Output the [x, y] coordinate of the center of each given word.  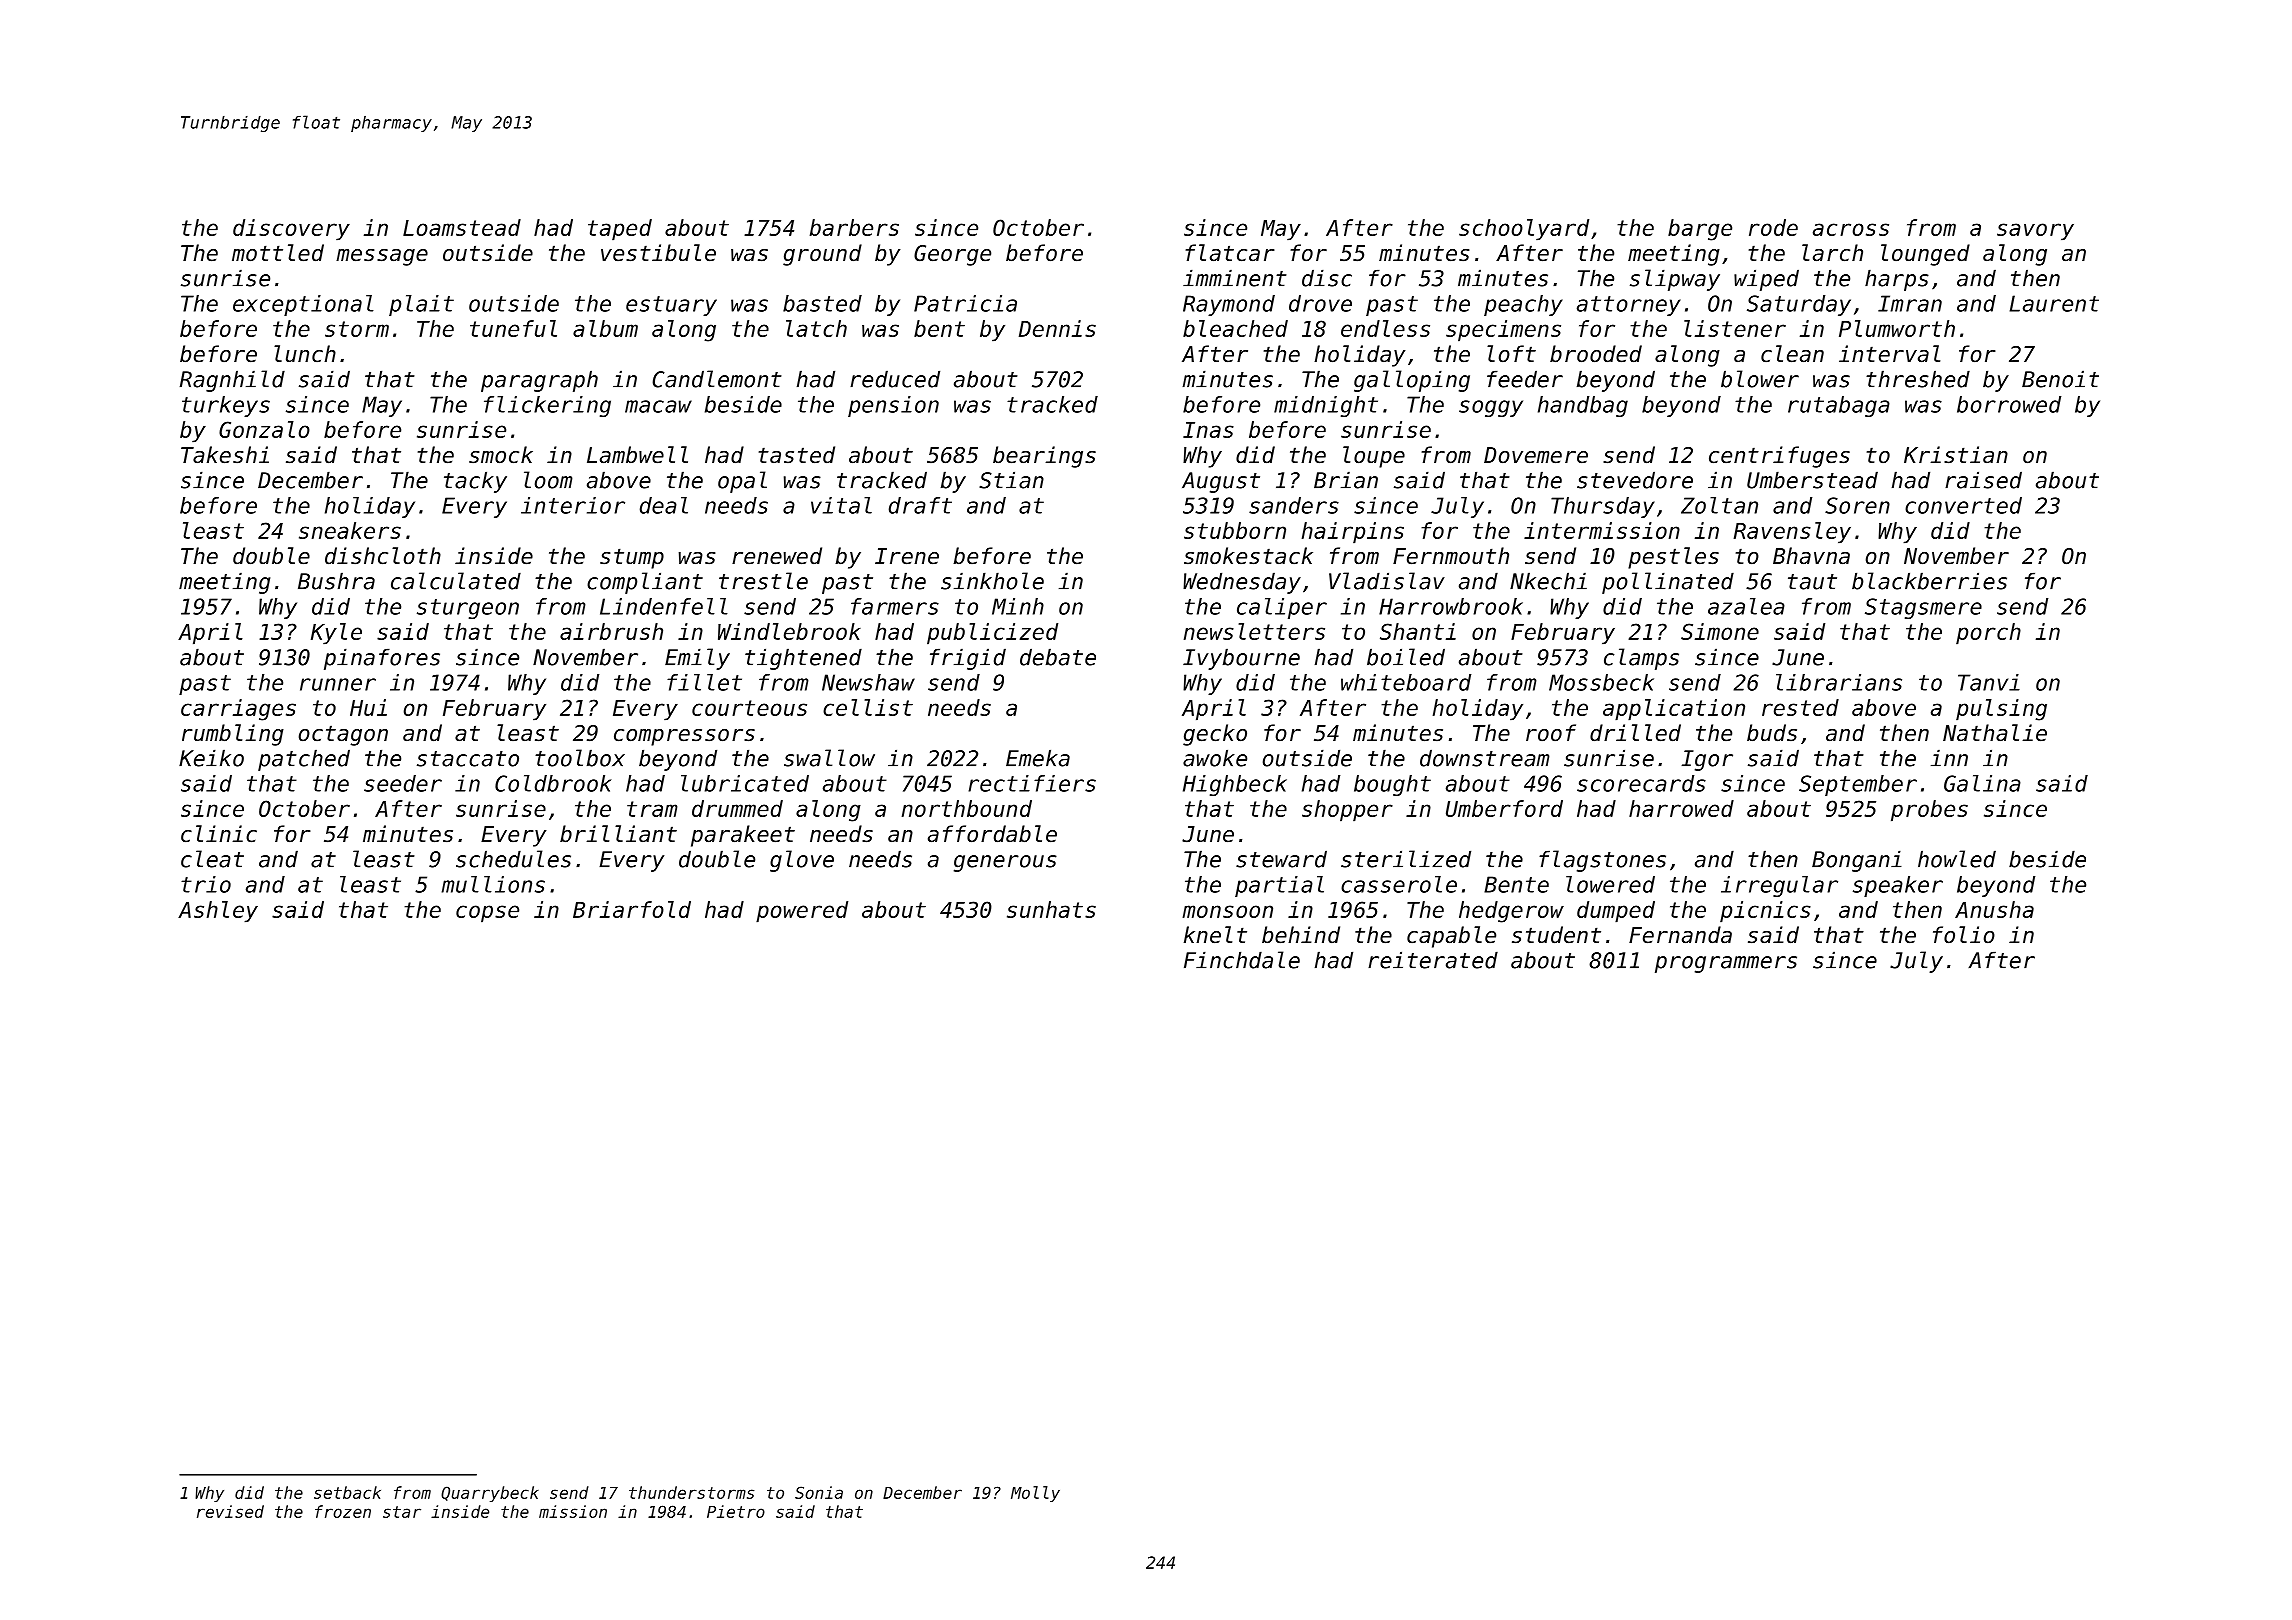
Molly [1035, 1494]
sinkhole [992, 581]
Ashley [218, 912]
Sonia [819, 1492]
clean [1792, 354]
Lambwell [637, 455]
